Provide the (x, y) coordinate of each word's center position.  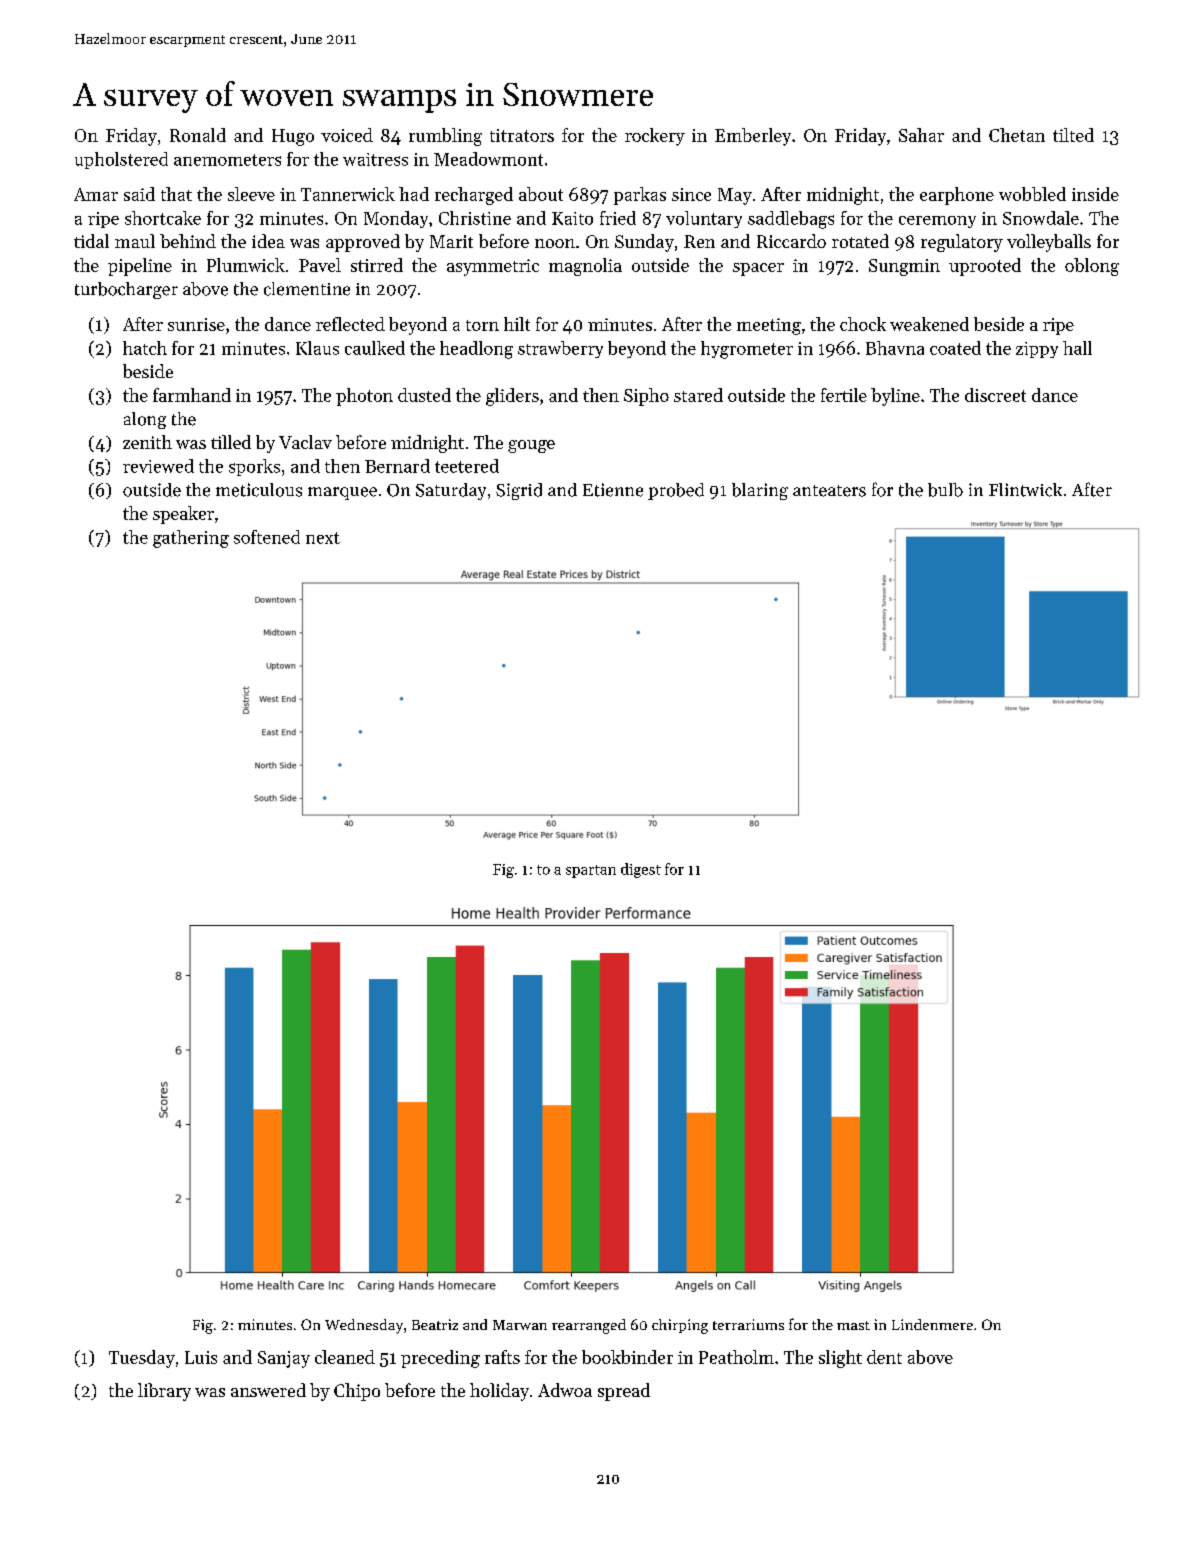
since (691, 194)
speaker (183, 515)
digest (641, 870)
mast (853, 1325)
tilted (1073, 135)
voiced (347, 135)
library (164, 1392)
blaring (760, 491)
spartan (591, 871)
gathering (191, 539)
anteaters (829, 491)
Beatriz (435, 1324)
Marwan (520, 1325)
